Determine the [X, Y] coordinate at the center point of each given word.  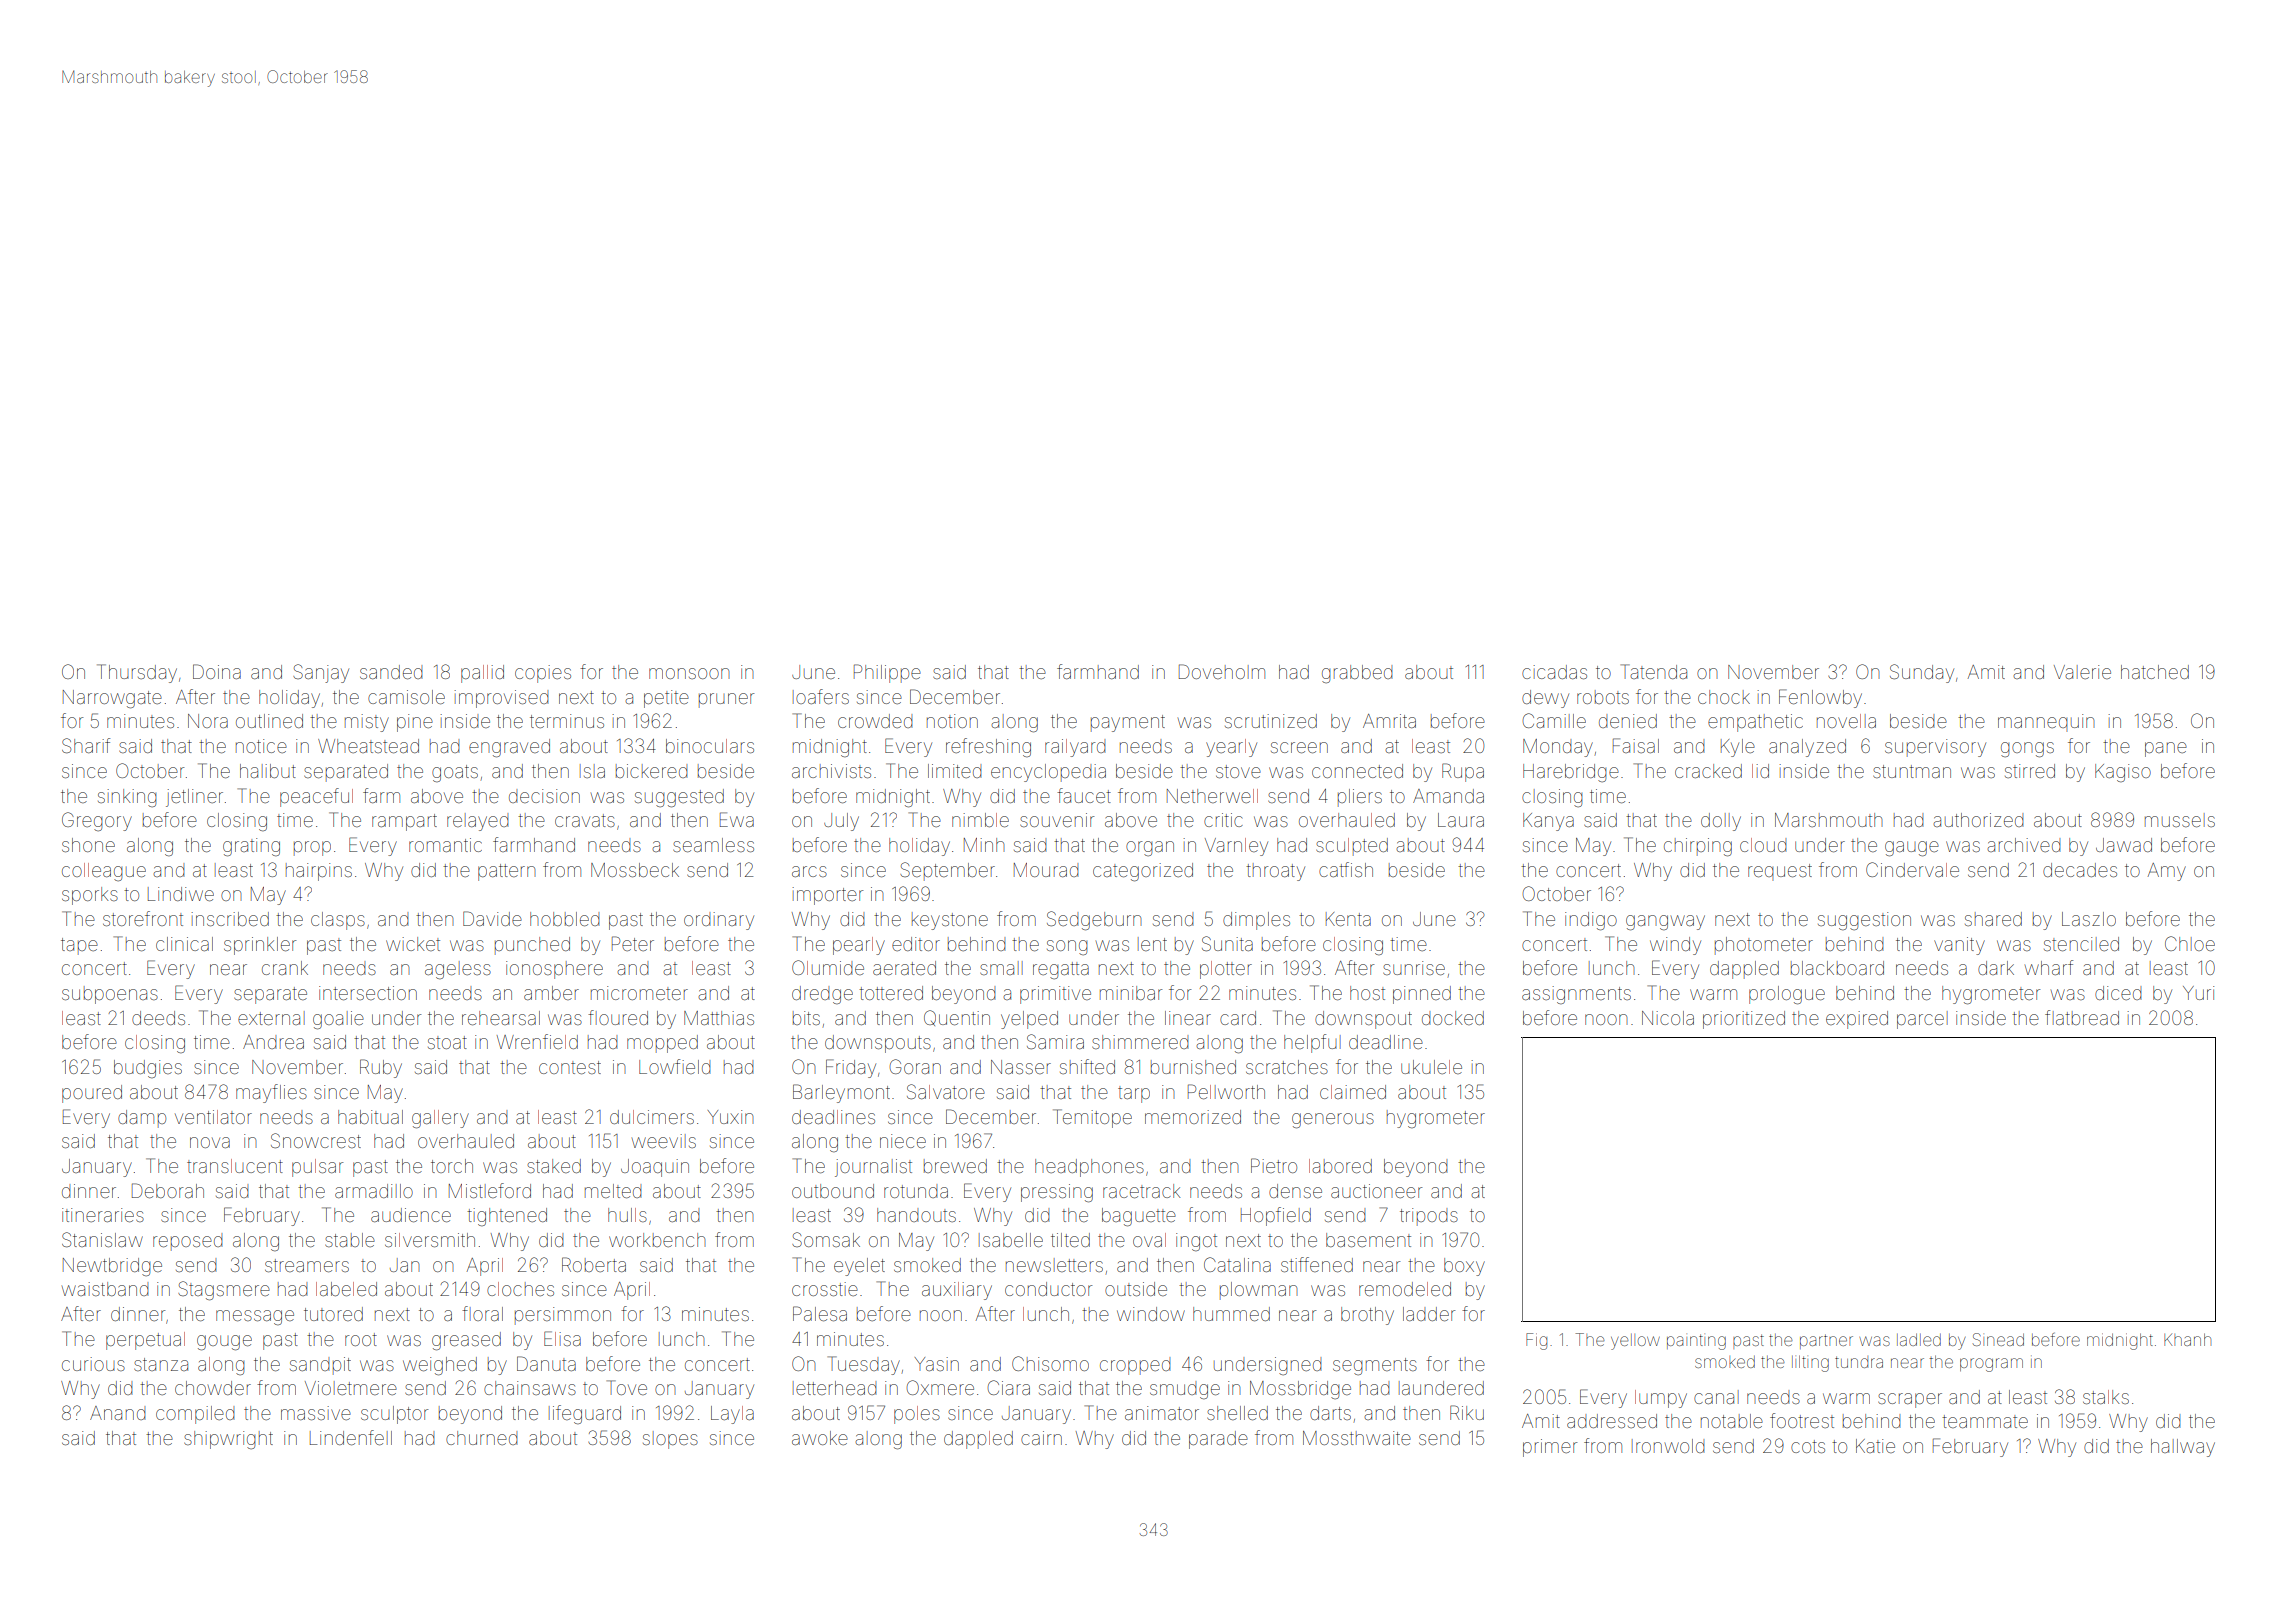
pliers [1360, 798]
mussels [2180, 820]
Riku [1467, 1412]
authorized [1978, 820]
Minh [984, 845]
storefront [143, 918]
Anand [118, 1413]
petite [666, 699]
